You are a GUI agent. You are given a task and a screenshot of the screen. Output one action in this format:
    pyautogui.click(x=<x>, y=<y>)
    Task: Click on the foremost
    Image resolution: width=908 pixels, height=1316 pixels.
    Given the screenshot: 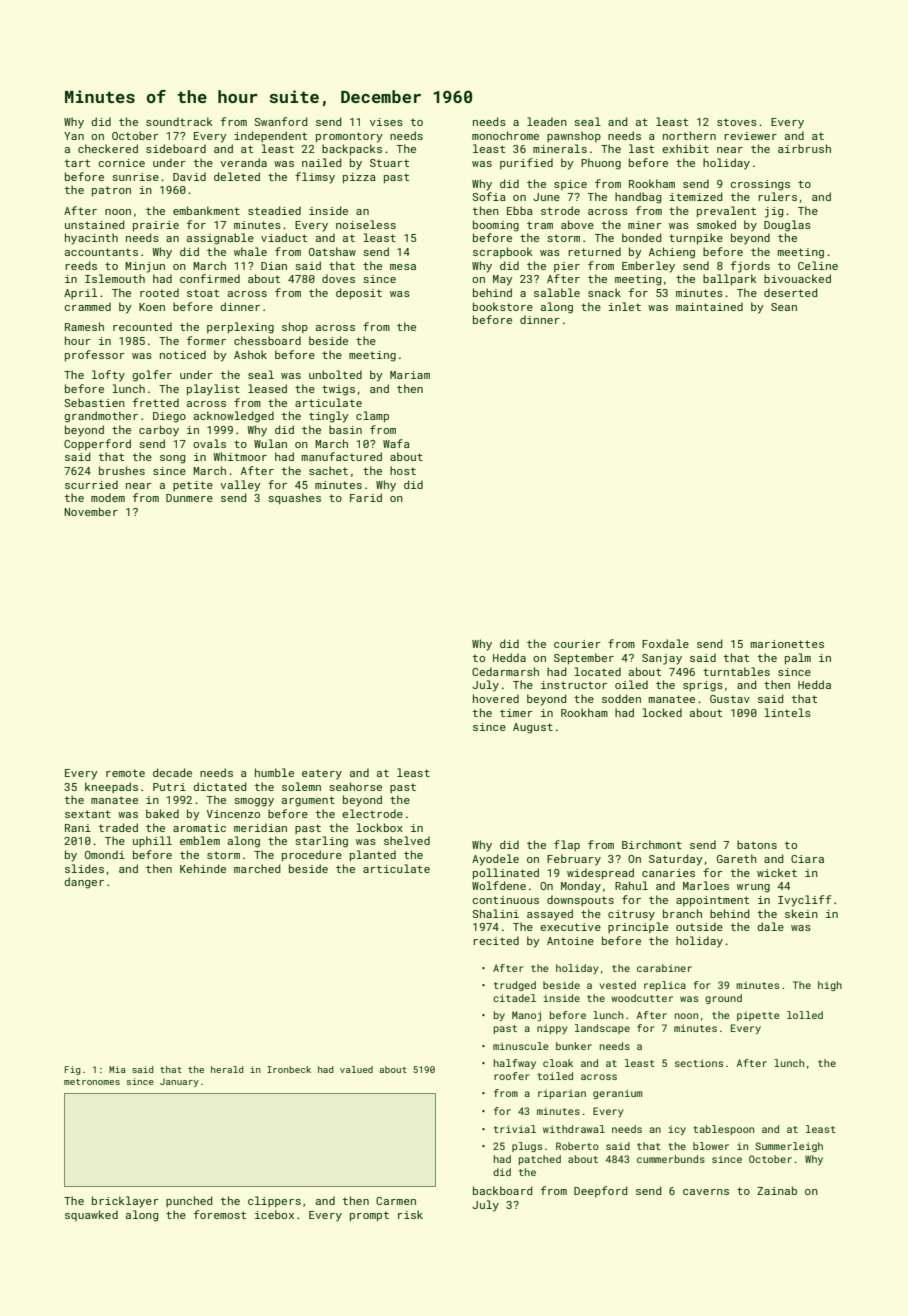 What is the action you would take?
    pyautogui.click(x=220, y=1214)
